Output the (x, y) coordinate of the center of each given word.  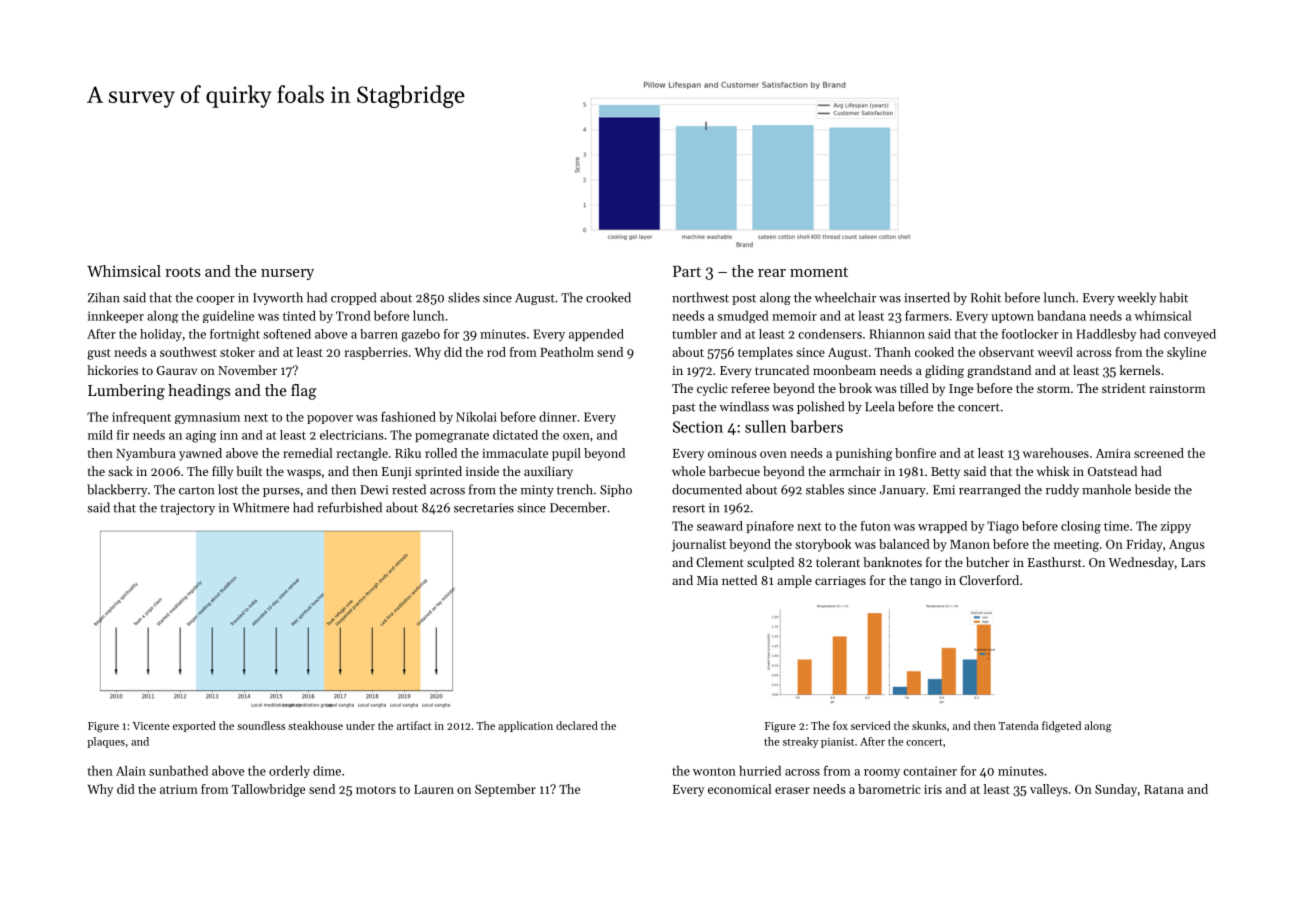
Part (687, 271)
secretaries (484, 508)
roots (182, 272)
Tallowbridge (268, 790)
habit (1173, 297)
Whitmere (260, 507)
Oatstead (1112, 471)
